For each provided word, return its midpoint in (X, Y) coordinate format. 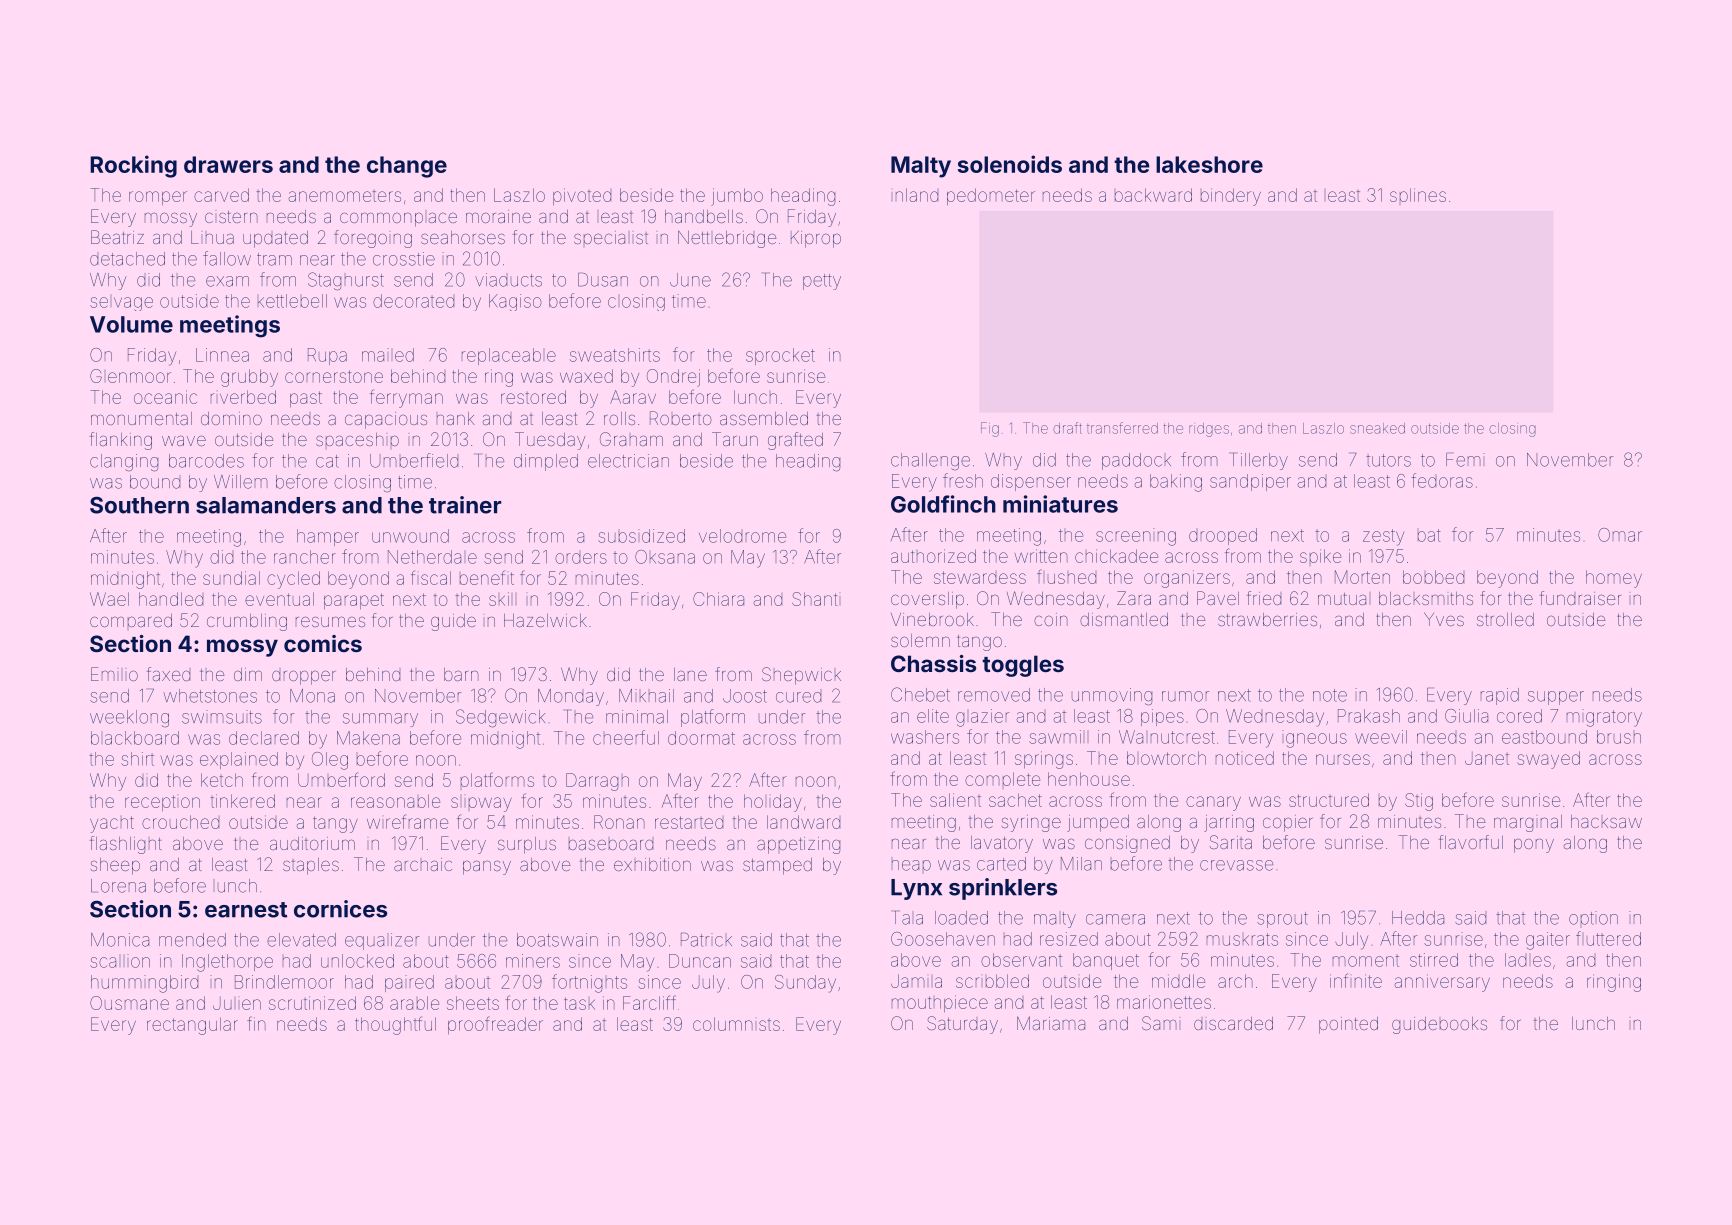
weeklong (129, 718)
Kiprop (816, 239)
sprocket (780, 356)
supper (1556, 698)
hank (455, 418)
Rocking (133, 166)
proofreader (495, 1025)
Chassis (933, 663)
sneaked (1377, 428)
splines (1418, 195)
